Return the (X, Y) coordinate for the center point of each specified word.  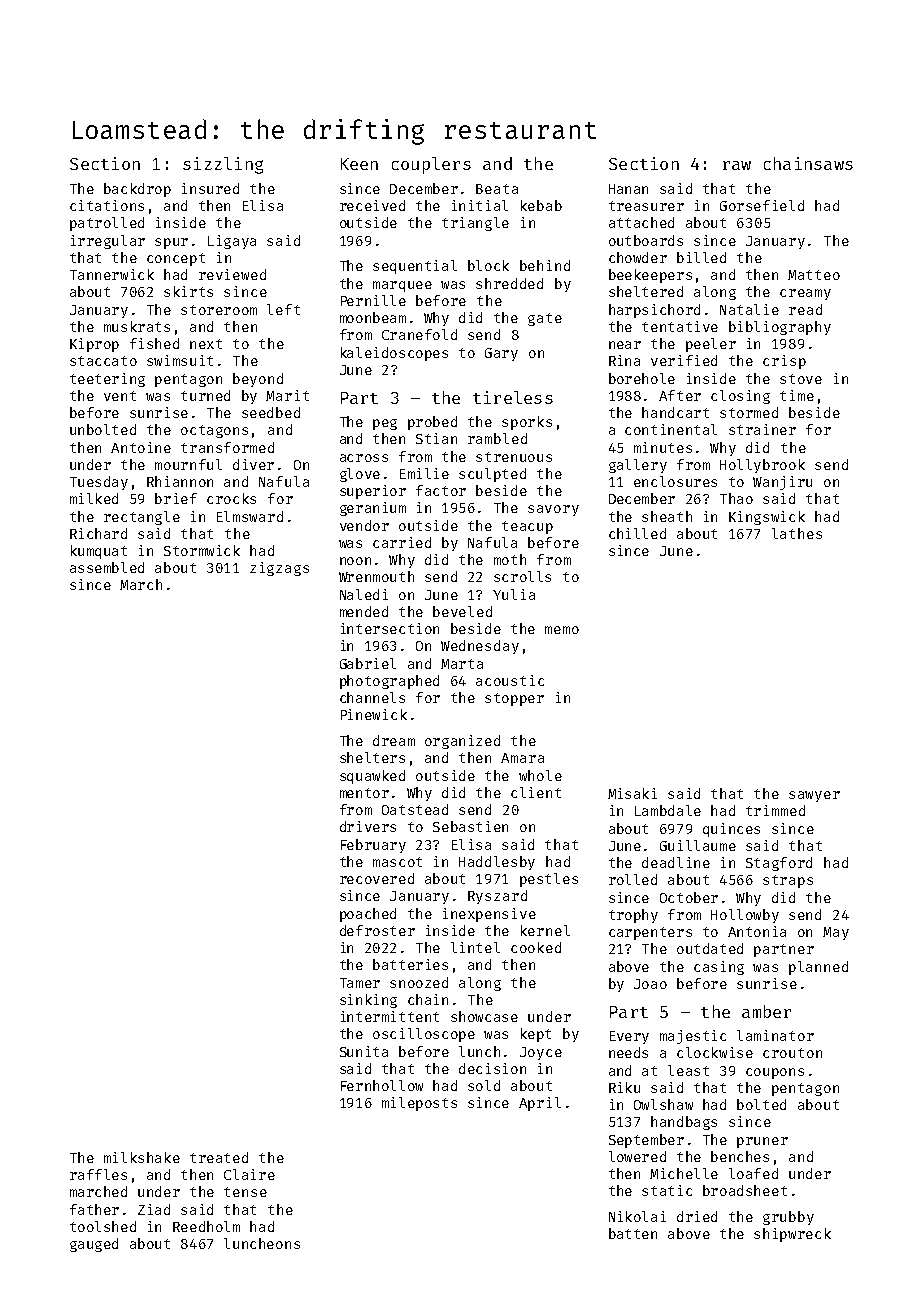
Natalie (749, 309)
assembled (107, 567)
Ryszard (497, 897)
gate (545, 319)
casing (719, 968)
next (206, 344)
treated (219, 1157)
